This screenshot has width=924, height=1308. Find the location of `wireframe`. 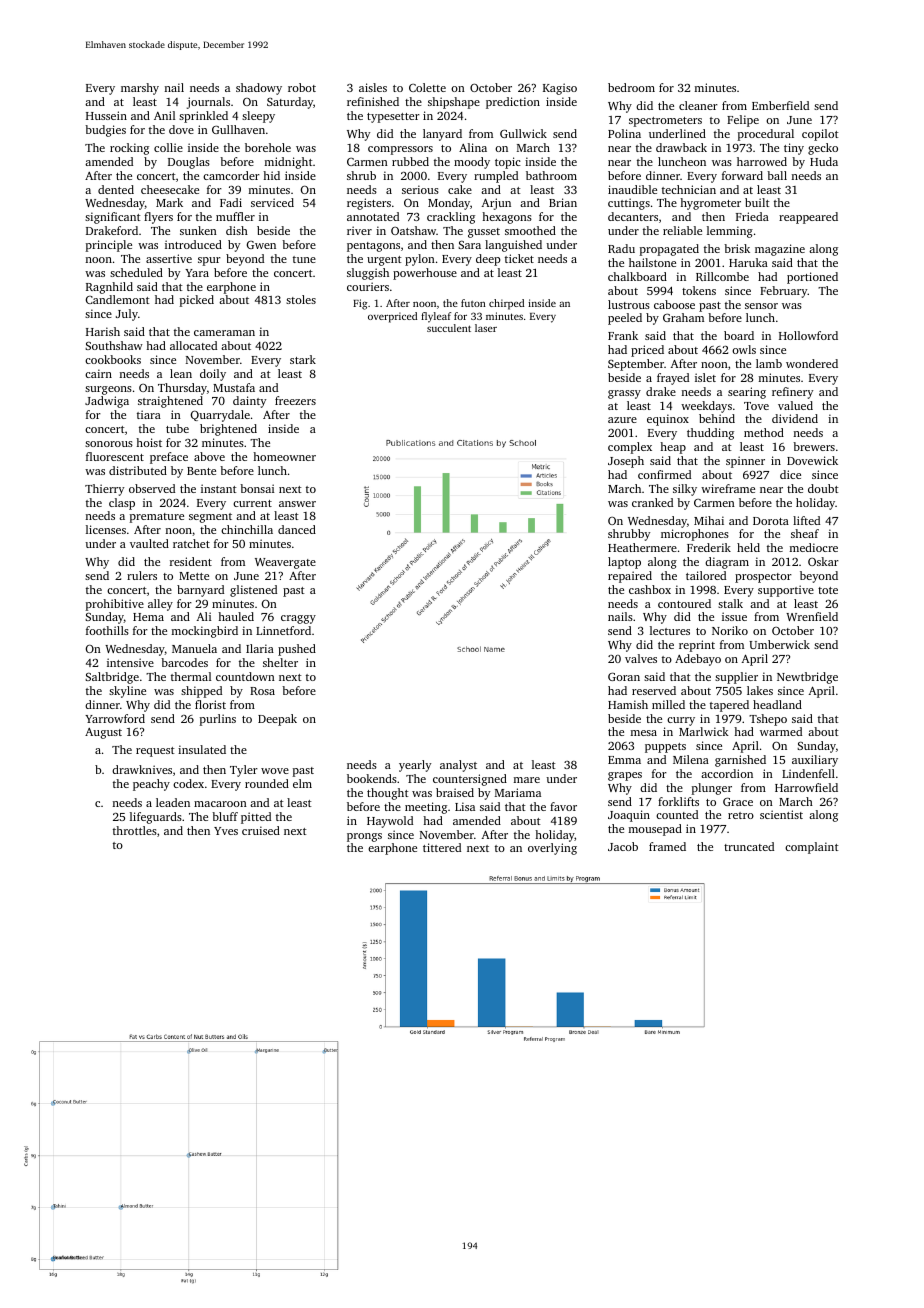

wireframe is located at coordinates (728, 488).
